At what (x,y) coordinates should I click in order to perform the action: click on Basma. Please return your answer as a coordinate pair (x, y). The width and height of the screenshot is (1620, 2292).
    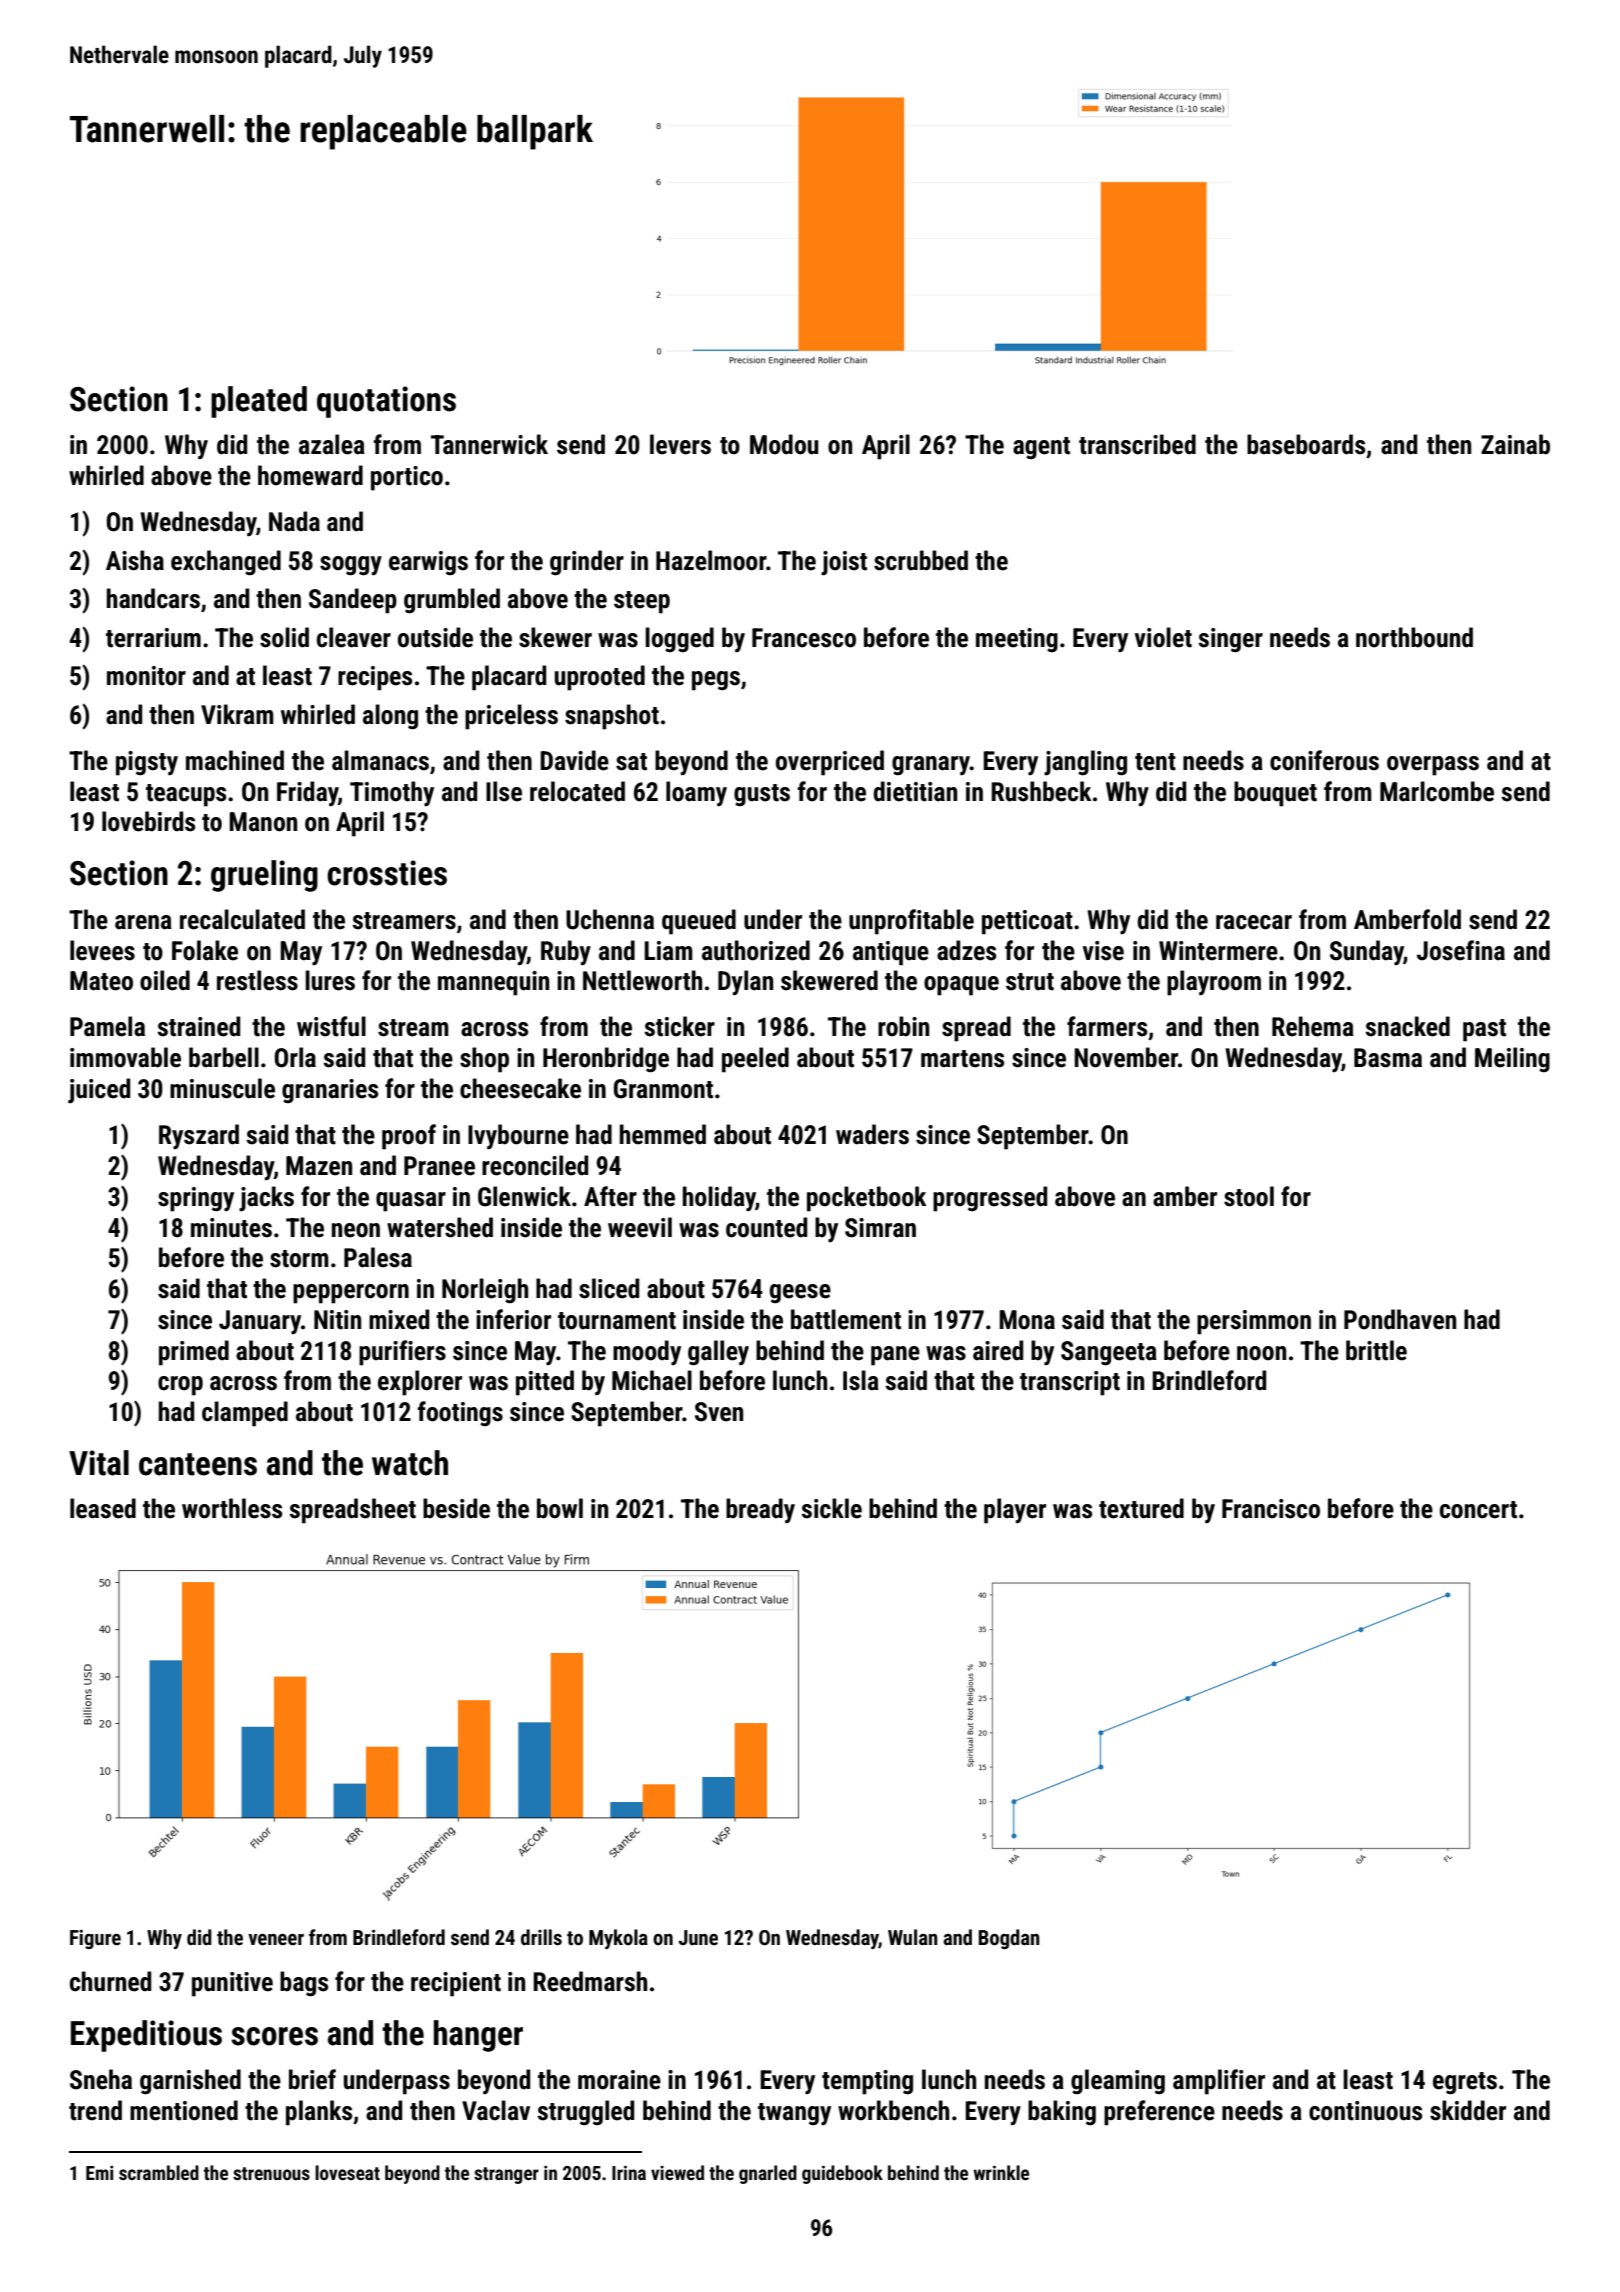
    Looking at the image, I should click on (1388, 1058).
